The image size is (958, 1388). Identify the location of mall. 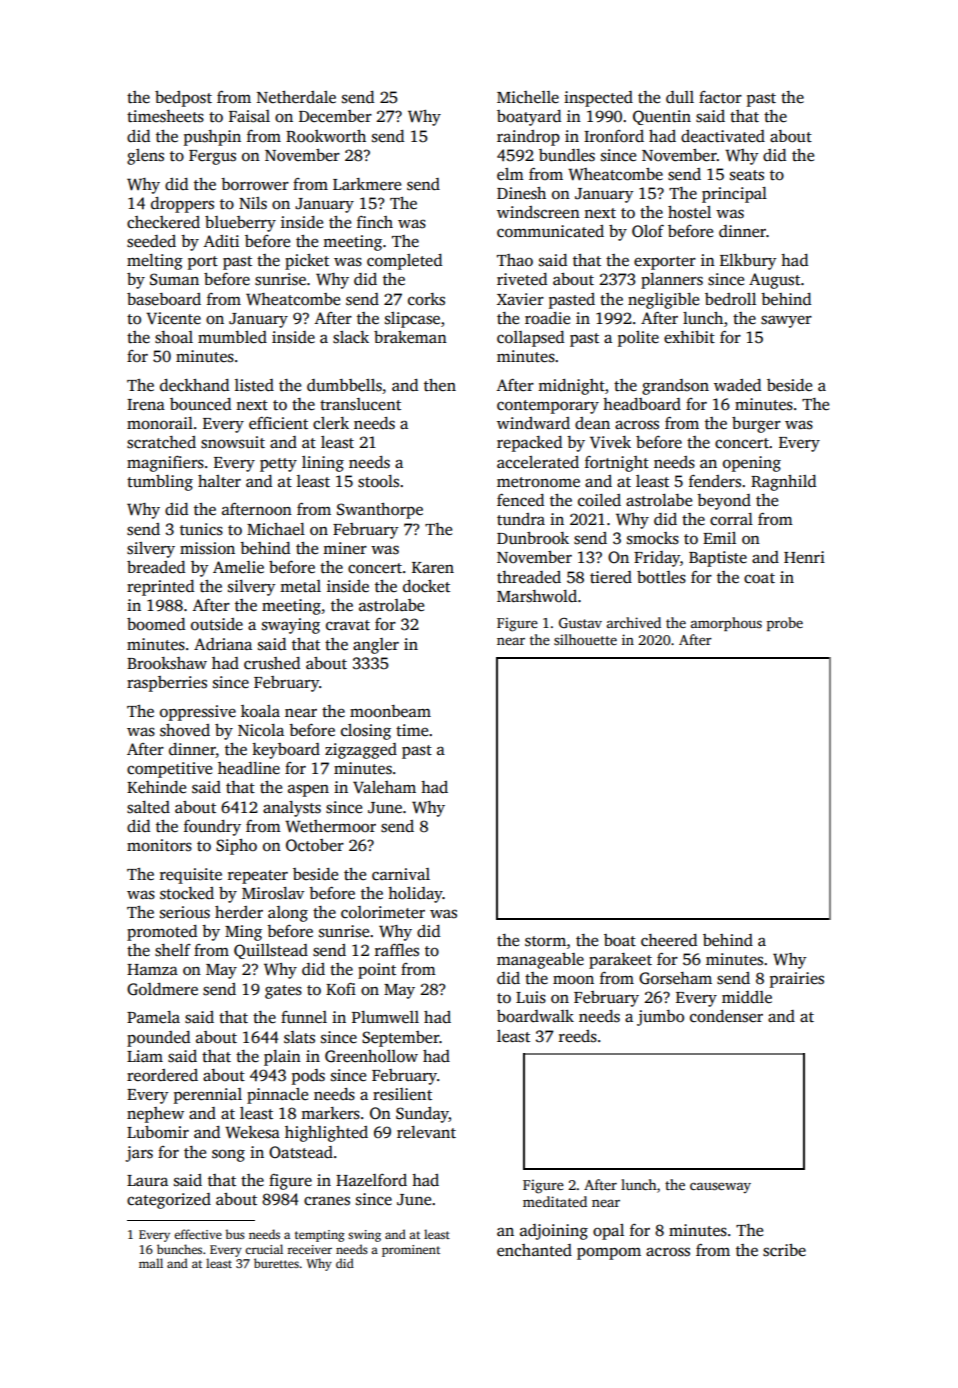
(151, 1263).
